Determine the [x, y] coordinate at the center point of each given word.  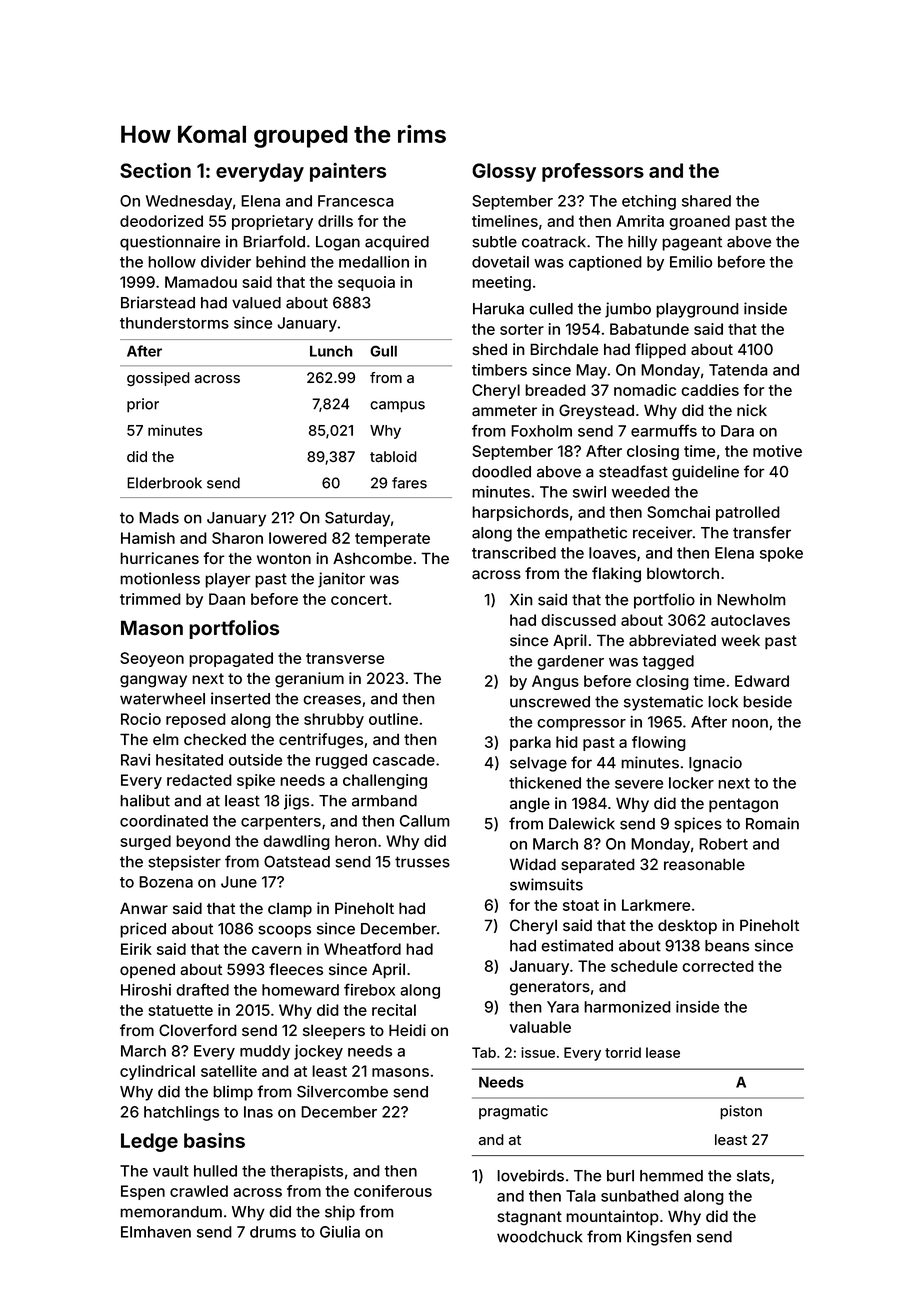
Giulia [340, 1232]
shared [706, 201]
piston [741, 1112]
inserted [240, 698]
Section [155, 170]
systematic [663, 703]
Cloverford [198, 1030]
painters [348, 172]
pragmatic [513, 1112]
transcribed [514, 553]
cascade [404, 760]
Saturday [357, 519]
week [740, 640]
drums [273, 1232]
